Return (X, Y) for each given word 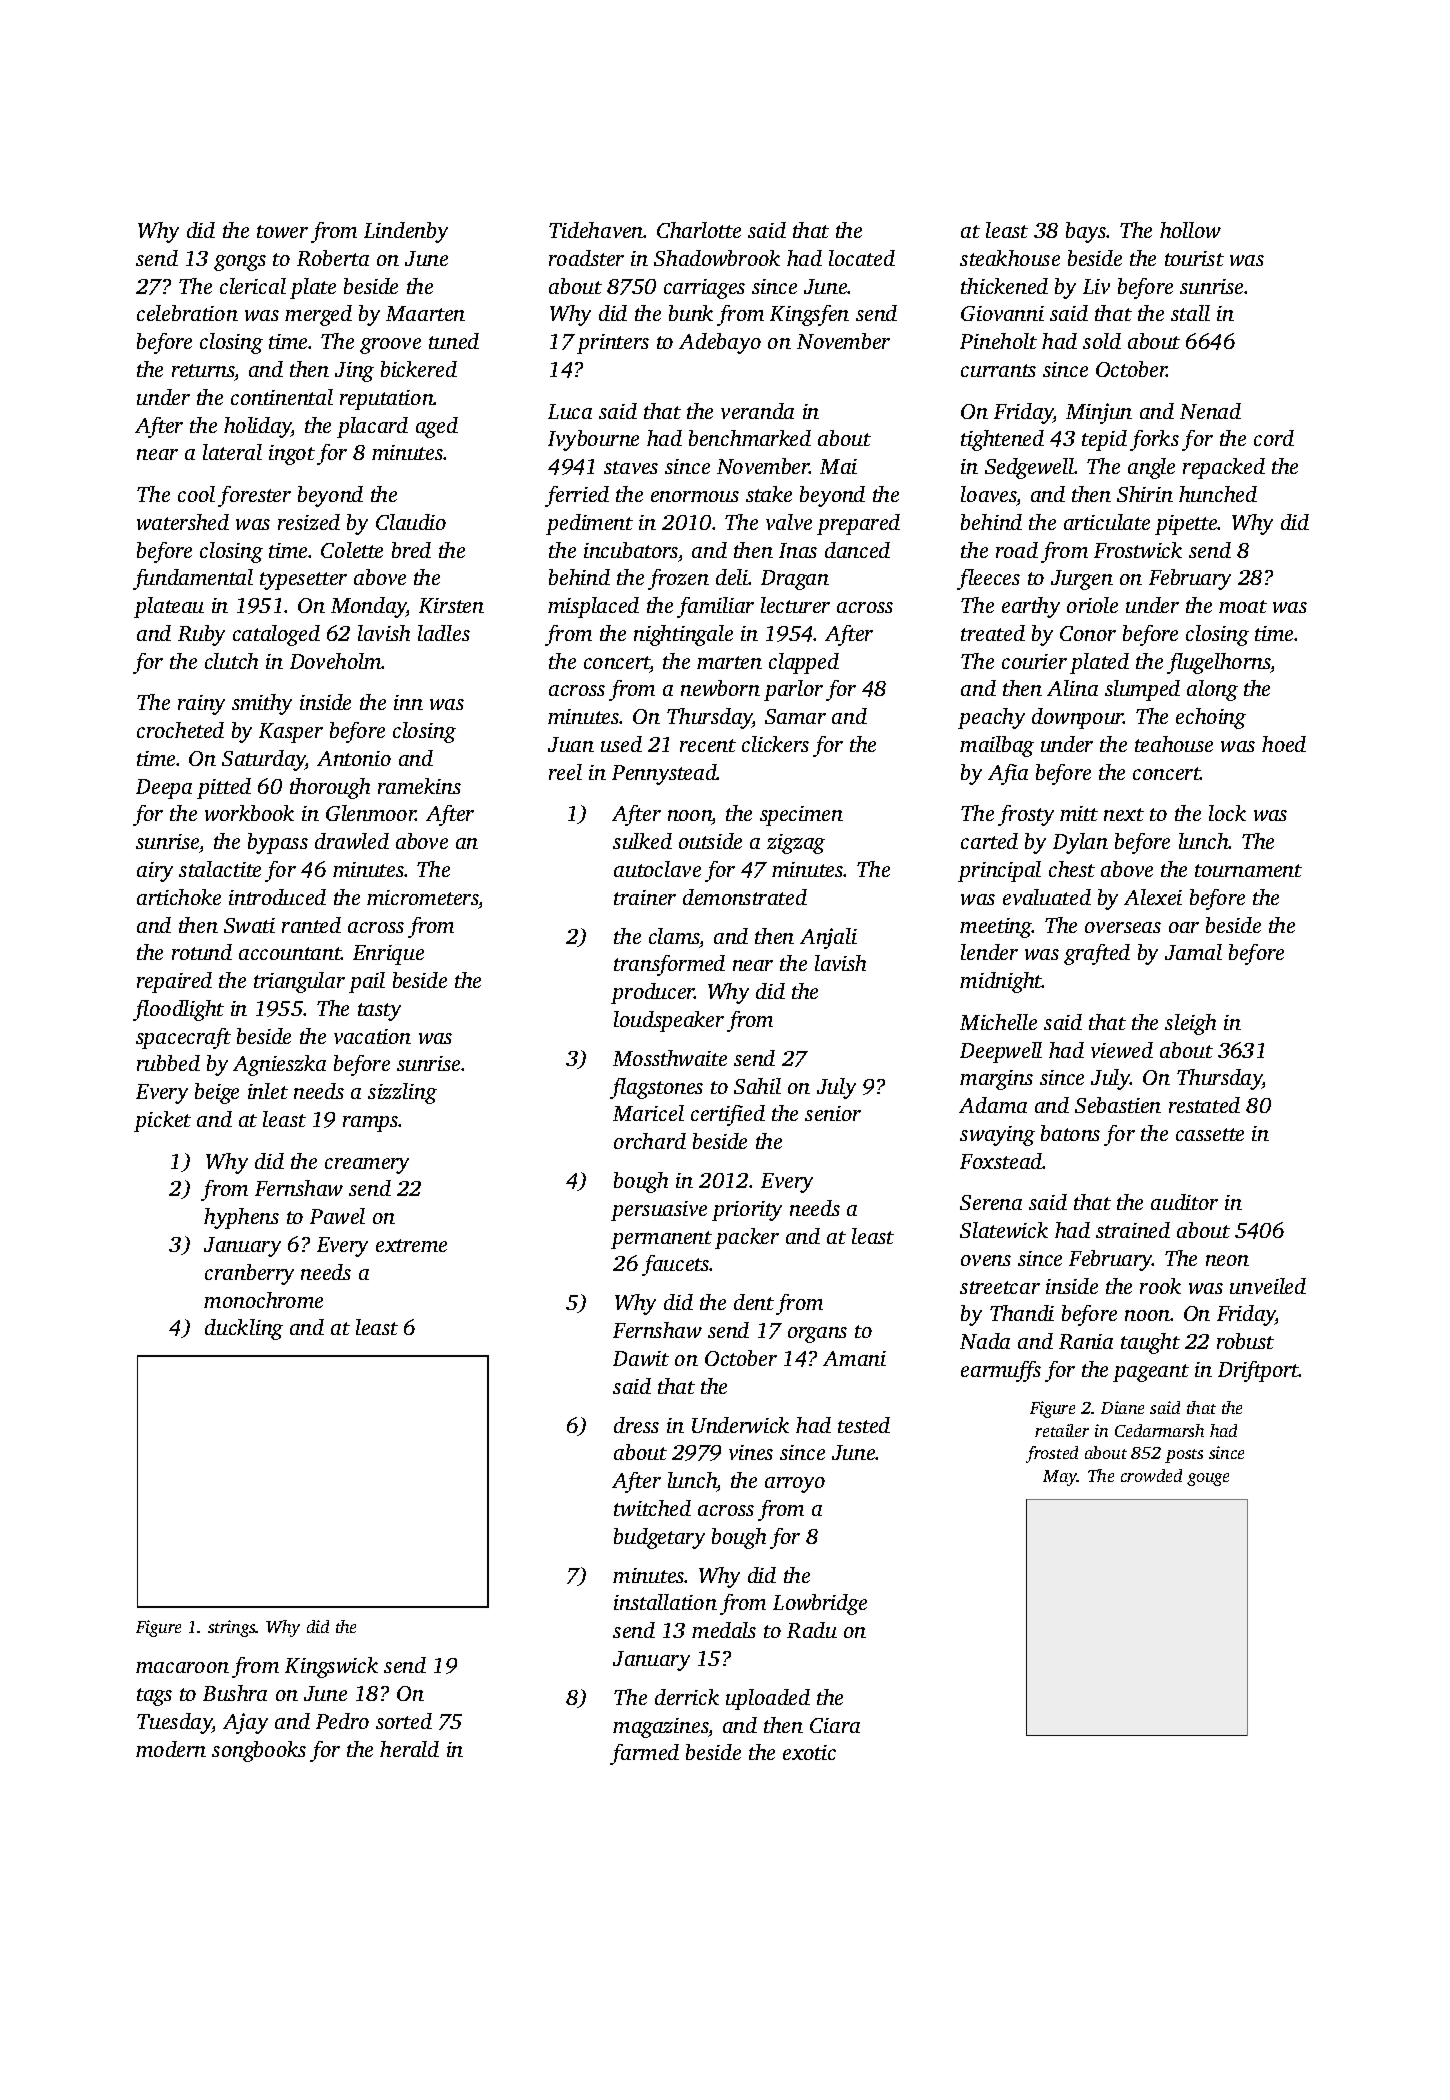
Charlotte (699, 230)
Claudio (411, 522)
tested (864, 1425)
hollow (1190, 230)
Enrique (388, 955)
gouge (1208, 1479)
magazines (660, 1728)
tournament (1248, 870)
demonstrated (745, 897)
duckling (244, 1329)
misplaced (593, 607)
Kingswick (331, 1667)
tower (282, 231)
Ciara (835, 1725)
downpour (1078, 718)
